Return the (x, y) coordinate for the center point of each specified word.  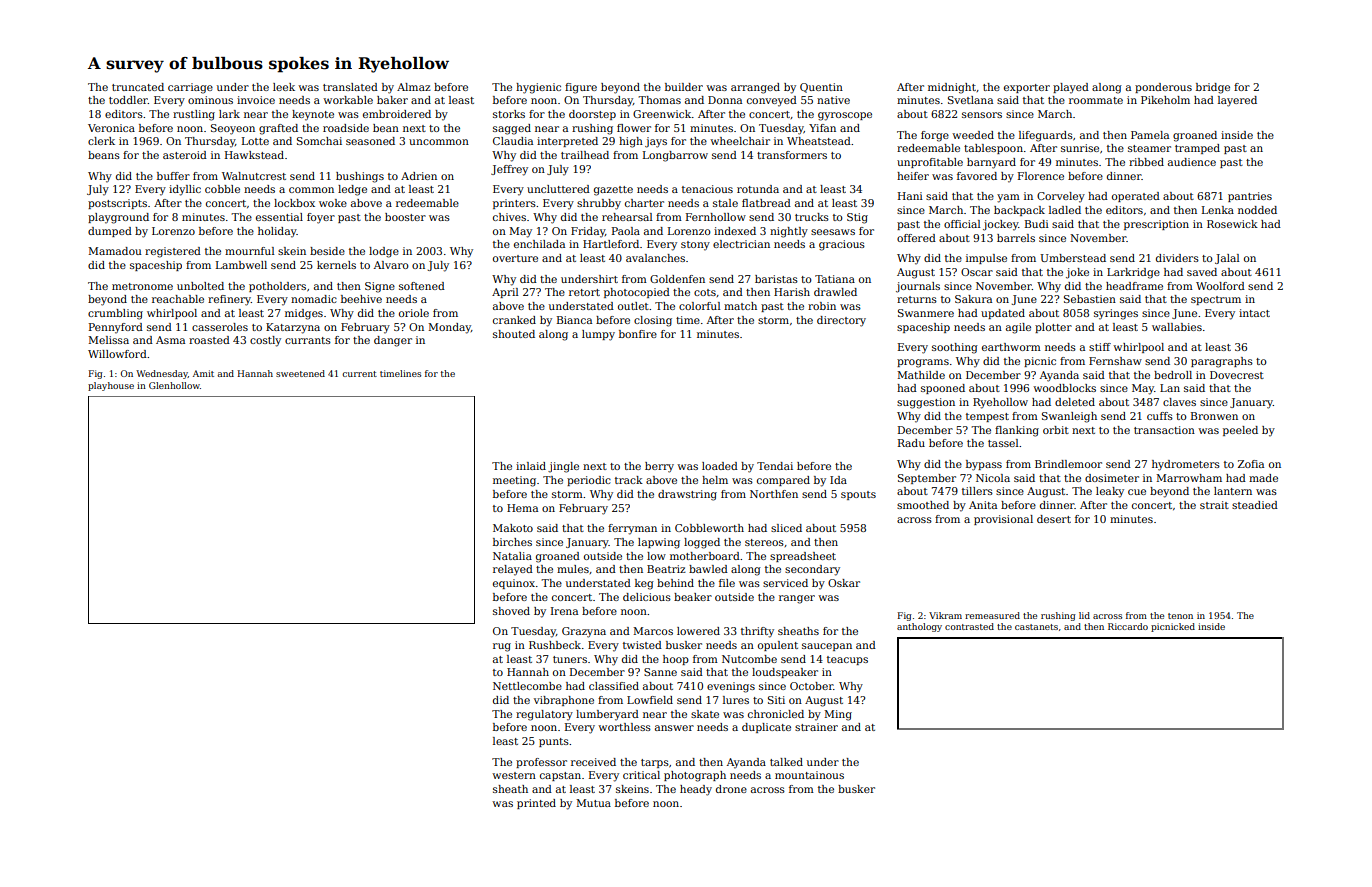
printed (536, 804)
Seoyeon (233, 129)
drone (731, 789)
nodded (1257, 210)
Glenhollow (174, 385)
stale (725, 203)
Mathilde (921, 375)
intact (1254, 313)
